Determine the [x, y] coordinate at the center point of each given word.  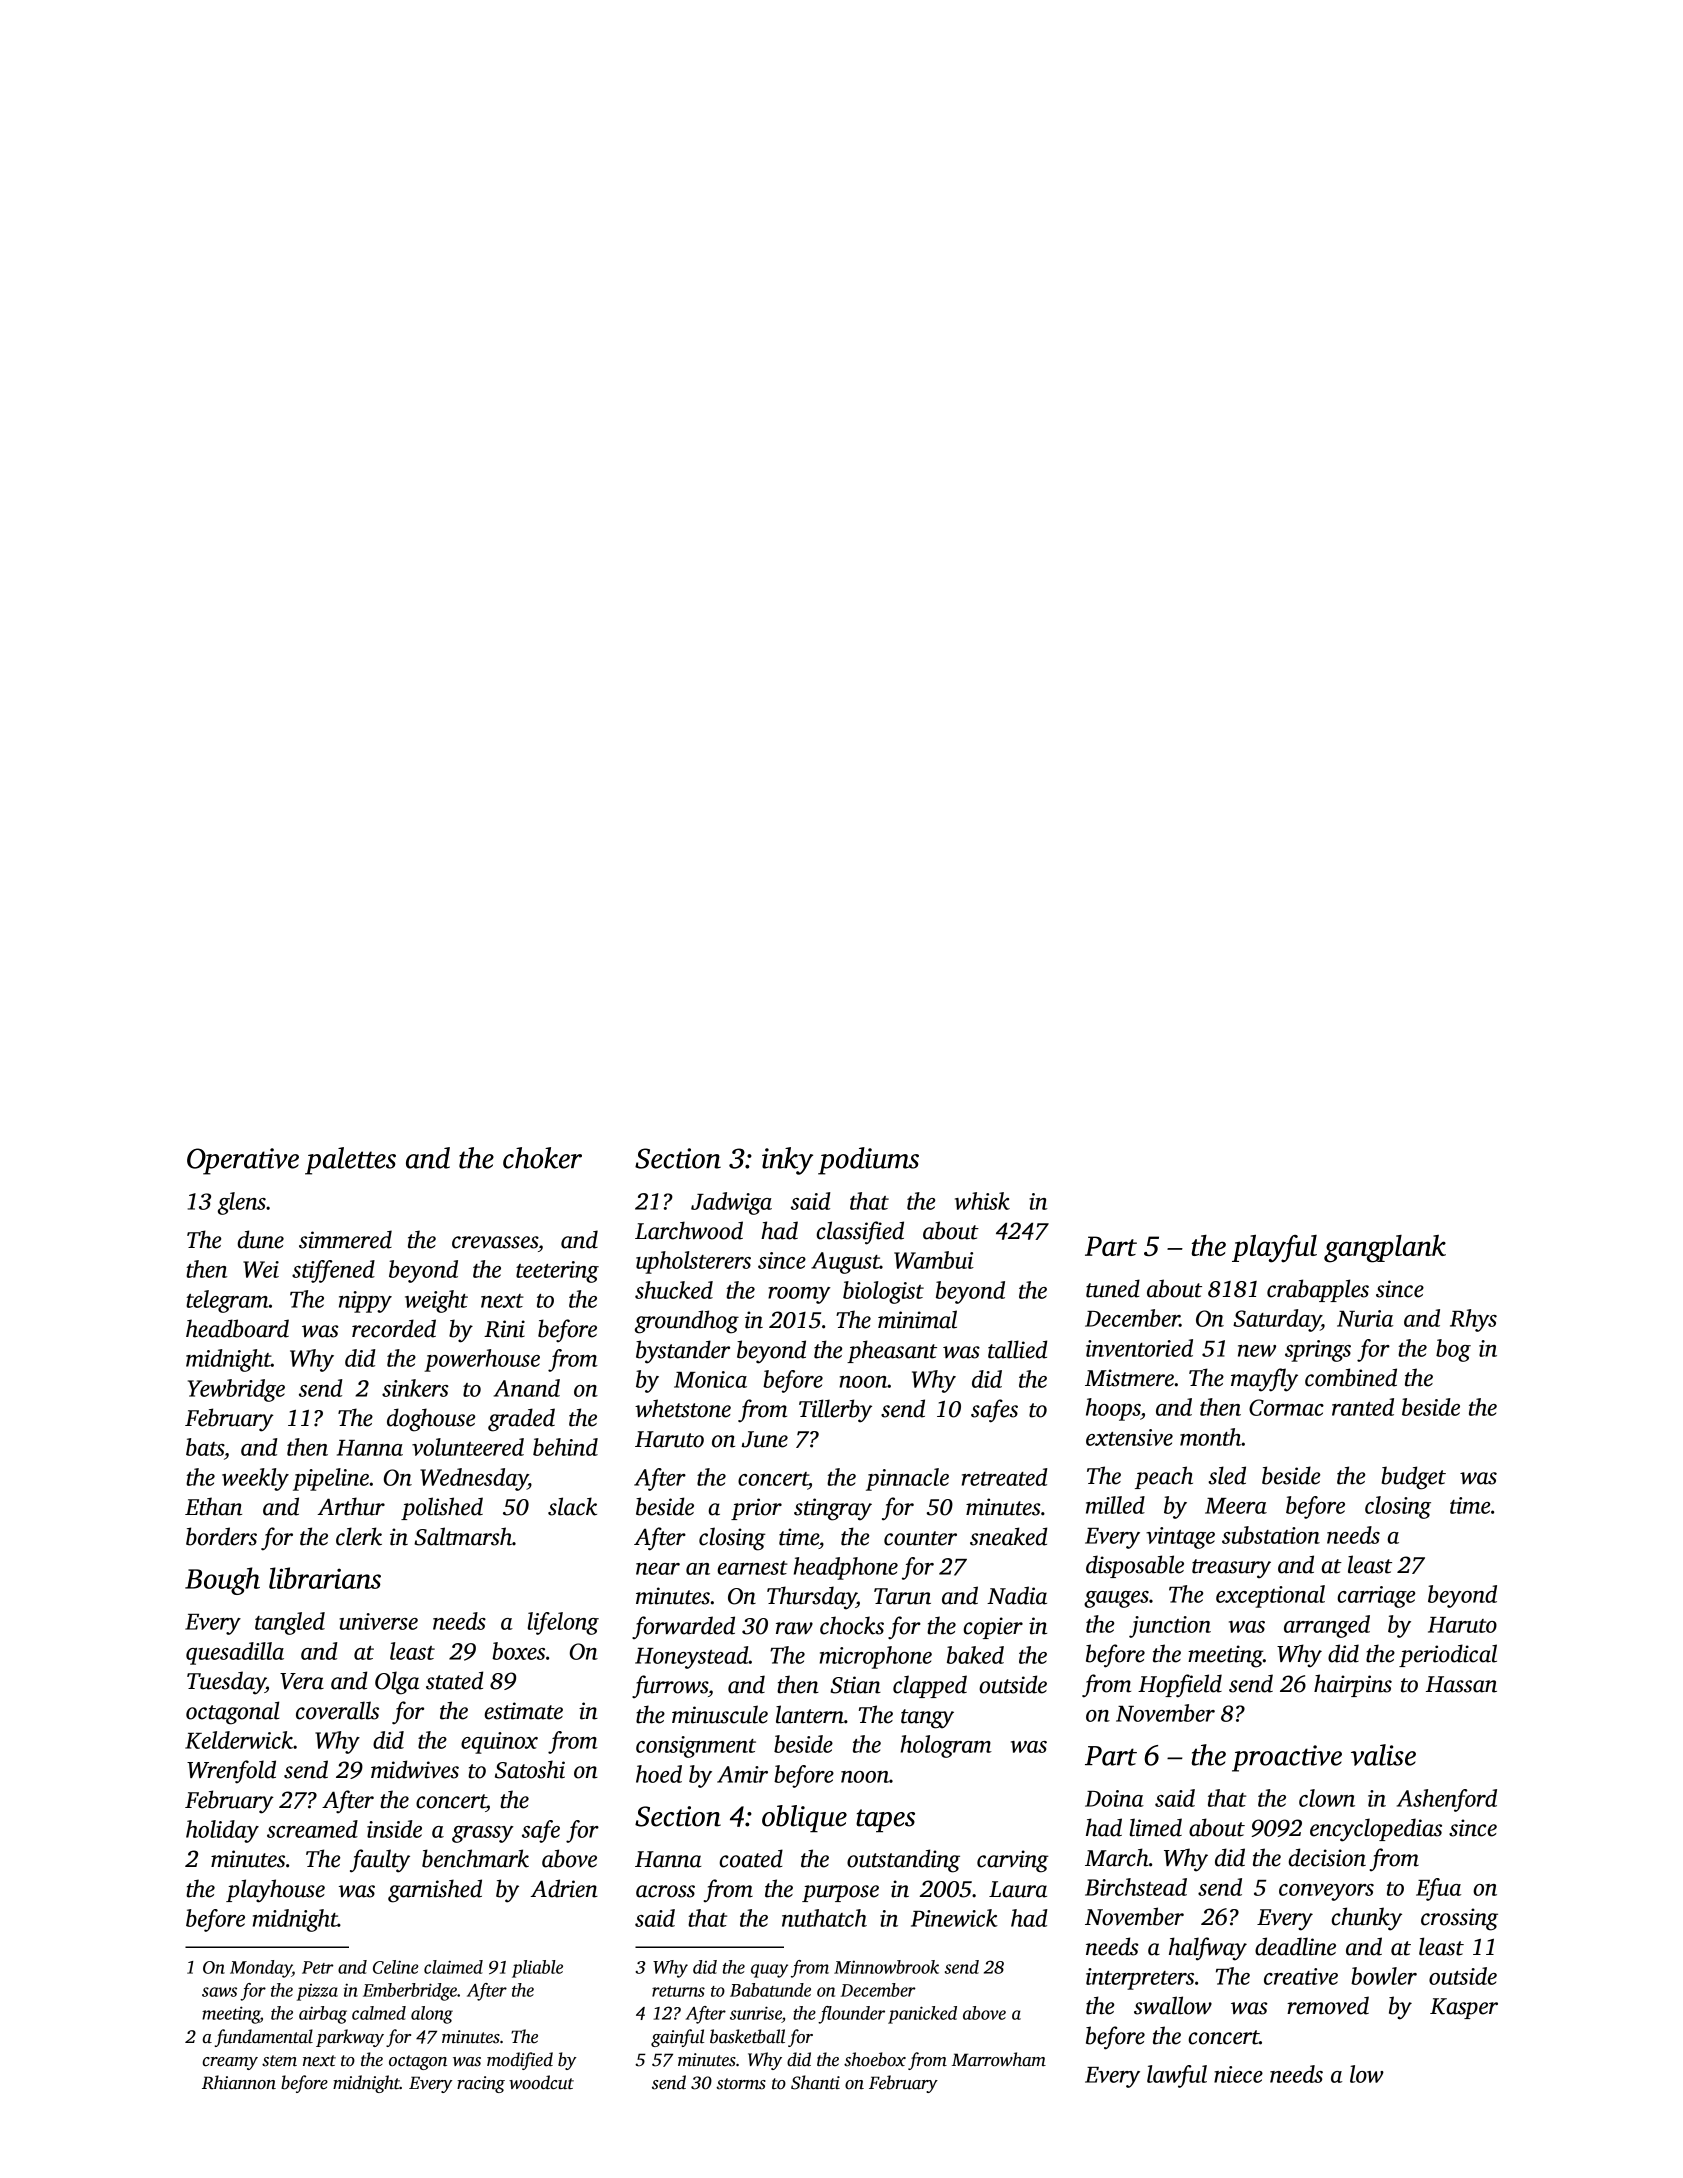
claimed [453, 1967]
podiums [868, 1161]
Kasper [1464, 2008]
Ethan [213, 1506]
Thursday [811, 1598]
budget [1413, 1478]
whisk [982, 1201]
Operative [243, 1161]
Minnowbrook [886, 1967]
